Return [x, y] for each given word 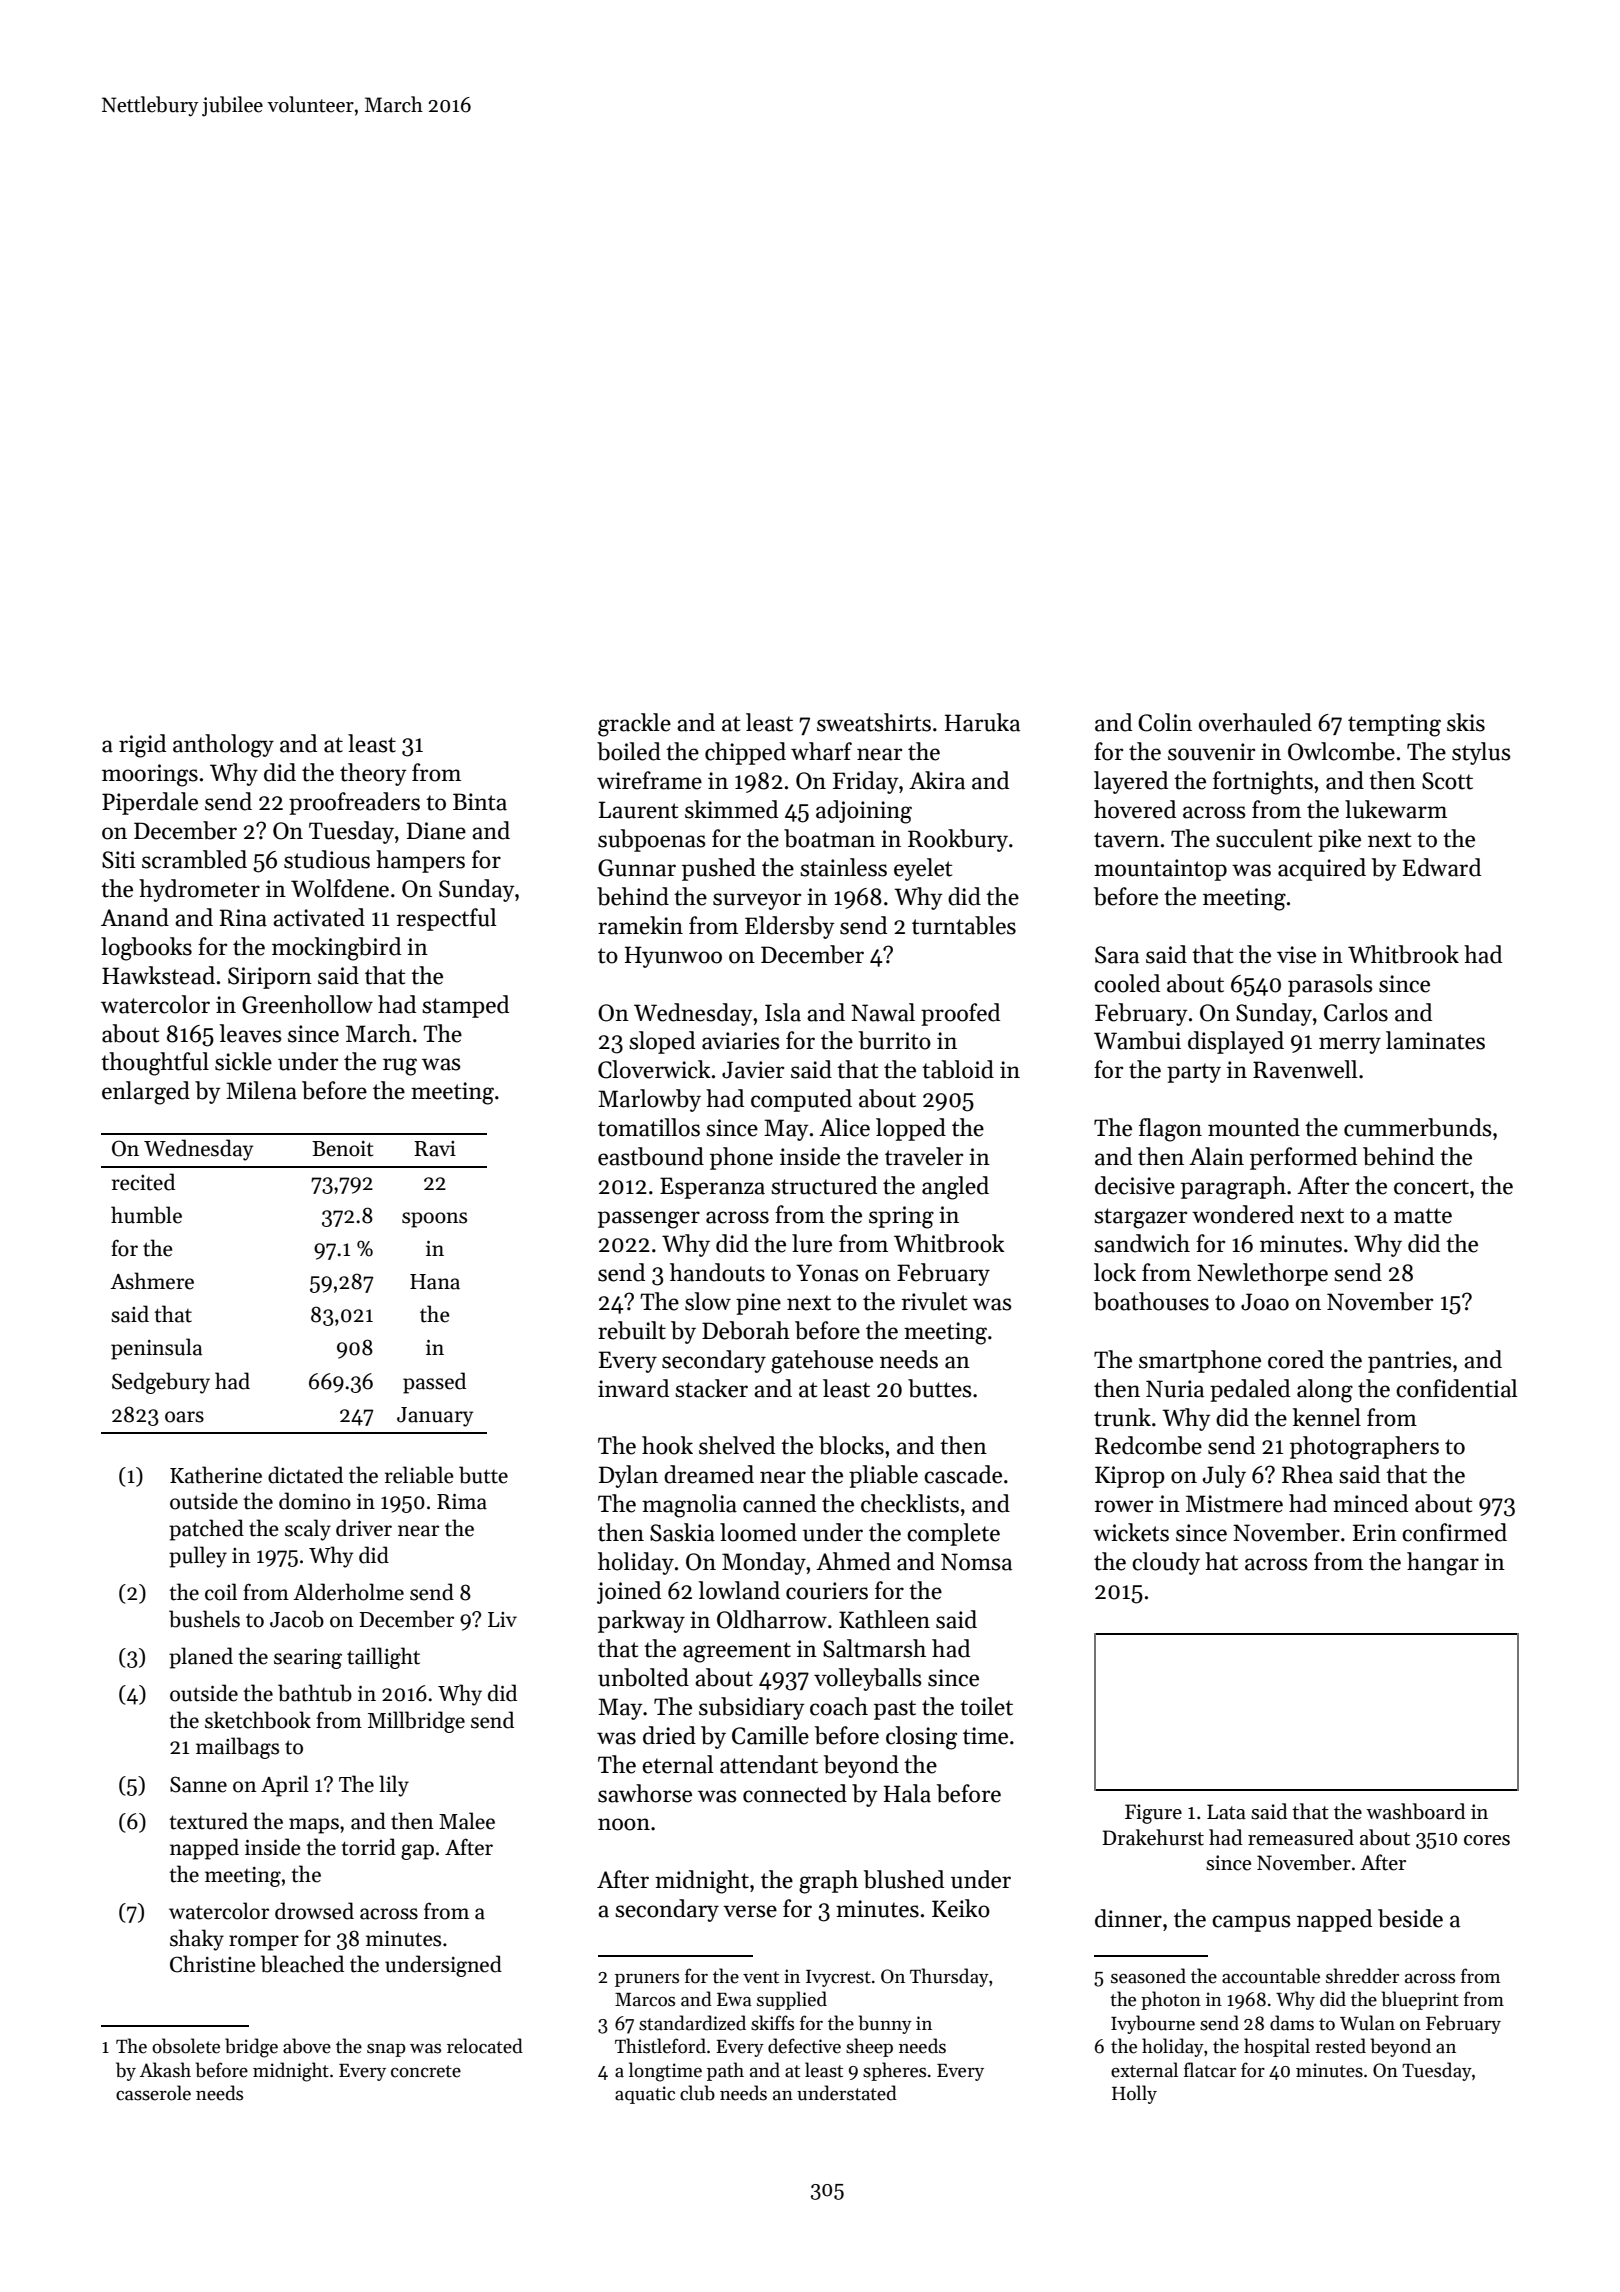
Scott [1447, 781]
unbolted [643, 1677]
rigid [142, 746]
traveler [924, 1156]
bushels [204, 1619]
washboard [1416, 1811]
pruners [647, 1980]
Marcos [645, 2000]
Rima [462, 1502]
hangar [1443, 1564]
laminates [1435, 1040]
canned [779, 1503]
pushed [719, 869]
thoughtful [155, 1064]
